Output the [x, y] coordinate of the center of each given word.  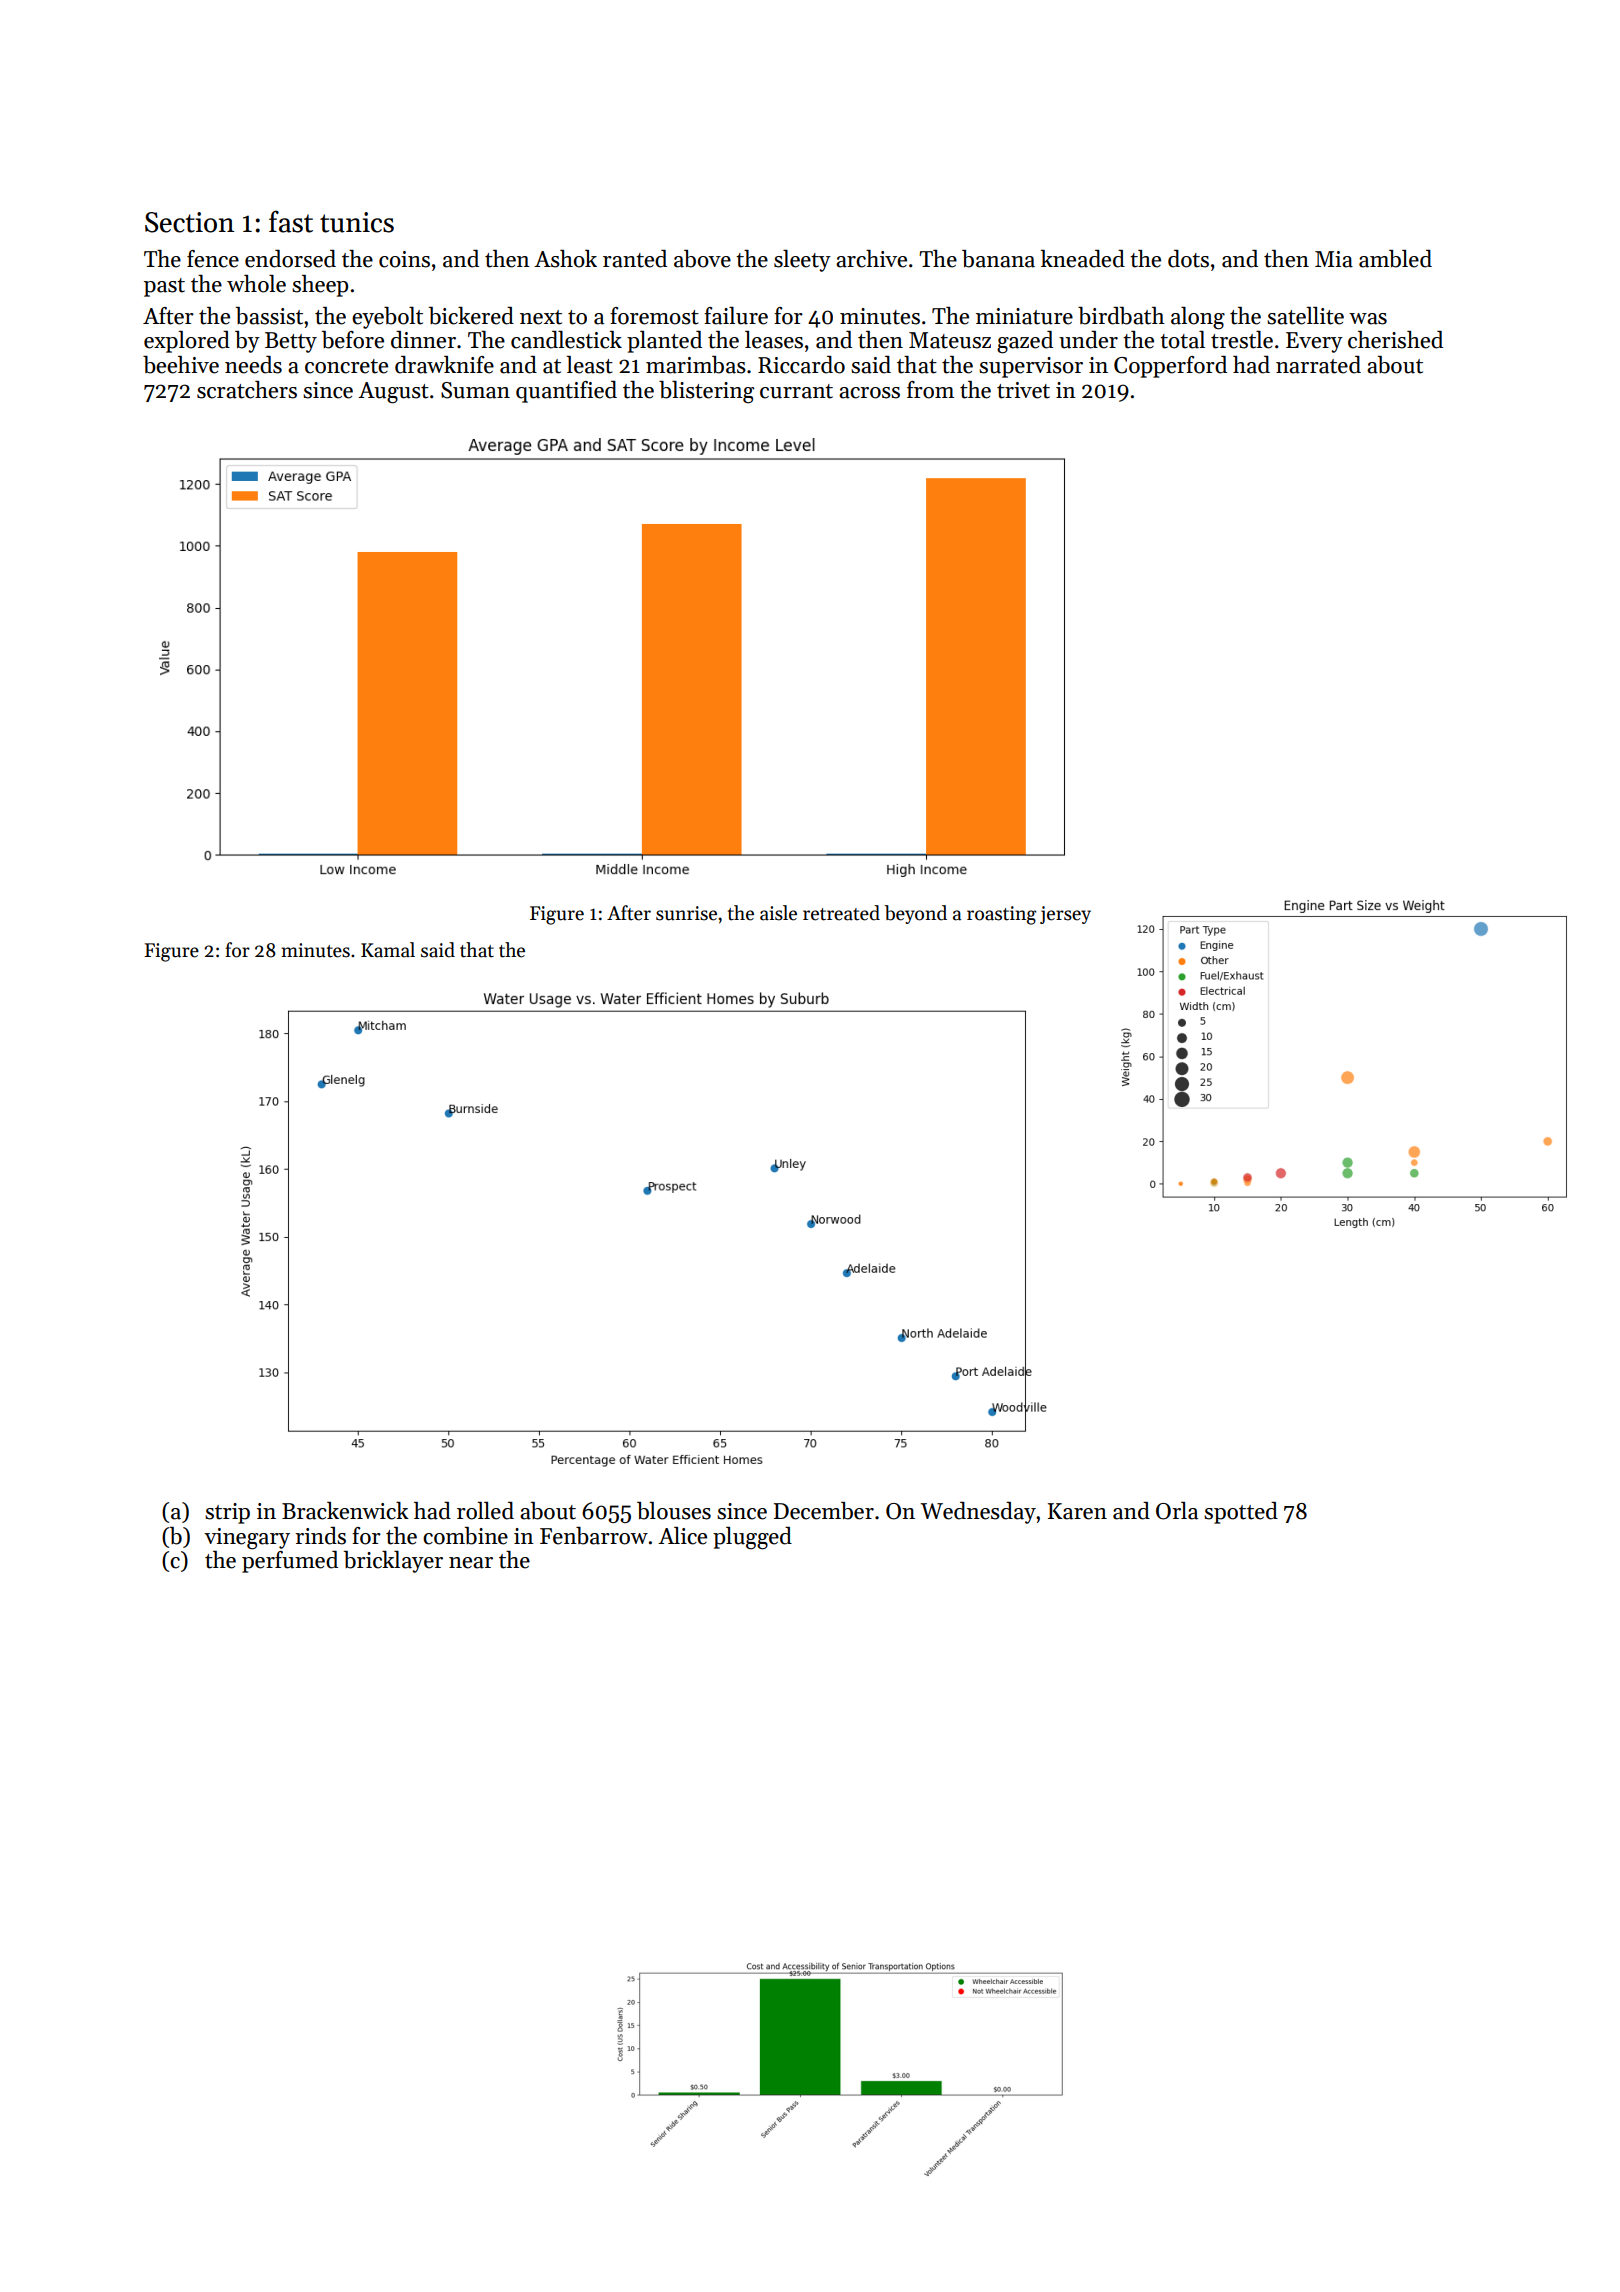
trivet [1023, 390]
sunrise [686, 913]
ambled [1395, 259]
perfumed [290, 1562]
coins [404, 259]
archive [871, 259]
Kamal [388, 950]
